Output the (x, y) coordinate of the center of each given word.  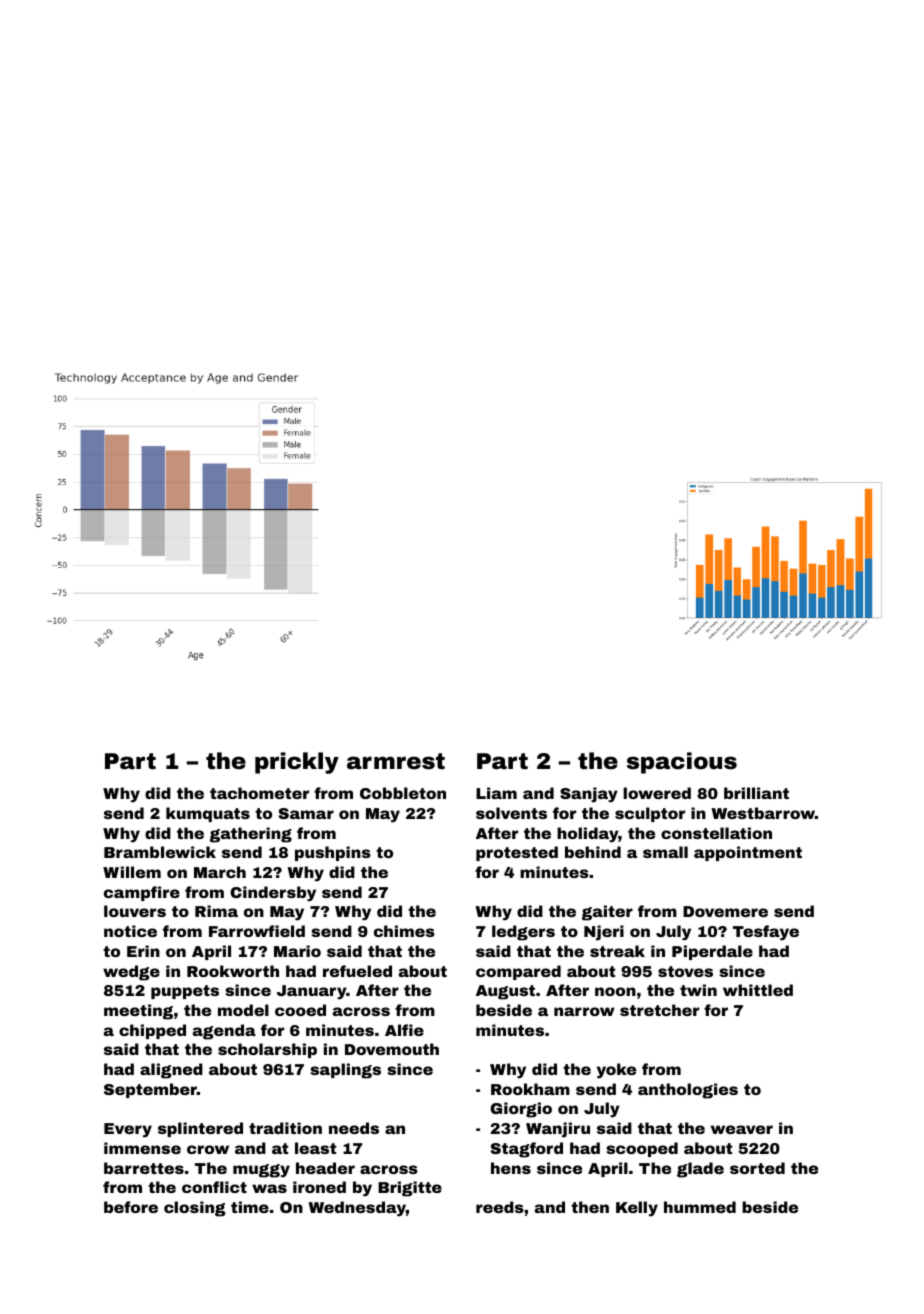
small (665, 852)
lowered (657, 793)
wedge (131, 973)
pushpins (333, 853)
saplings (345, 1071)
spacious (682, 763)
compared (518, 972)
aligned (171, 1071)
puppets (185, 992)
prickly (297, 763)
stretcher (659, 1010)
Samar (306, 813)
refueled (357, 971)
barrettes (144, 1168)
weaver (742, 1129)
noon (615, 991)
